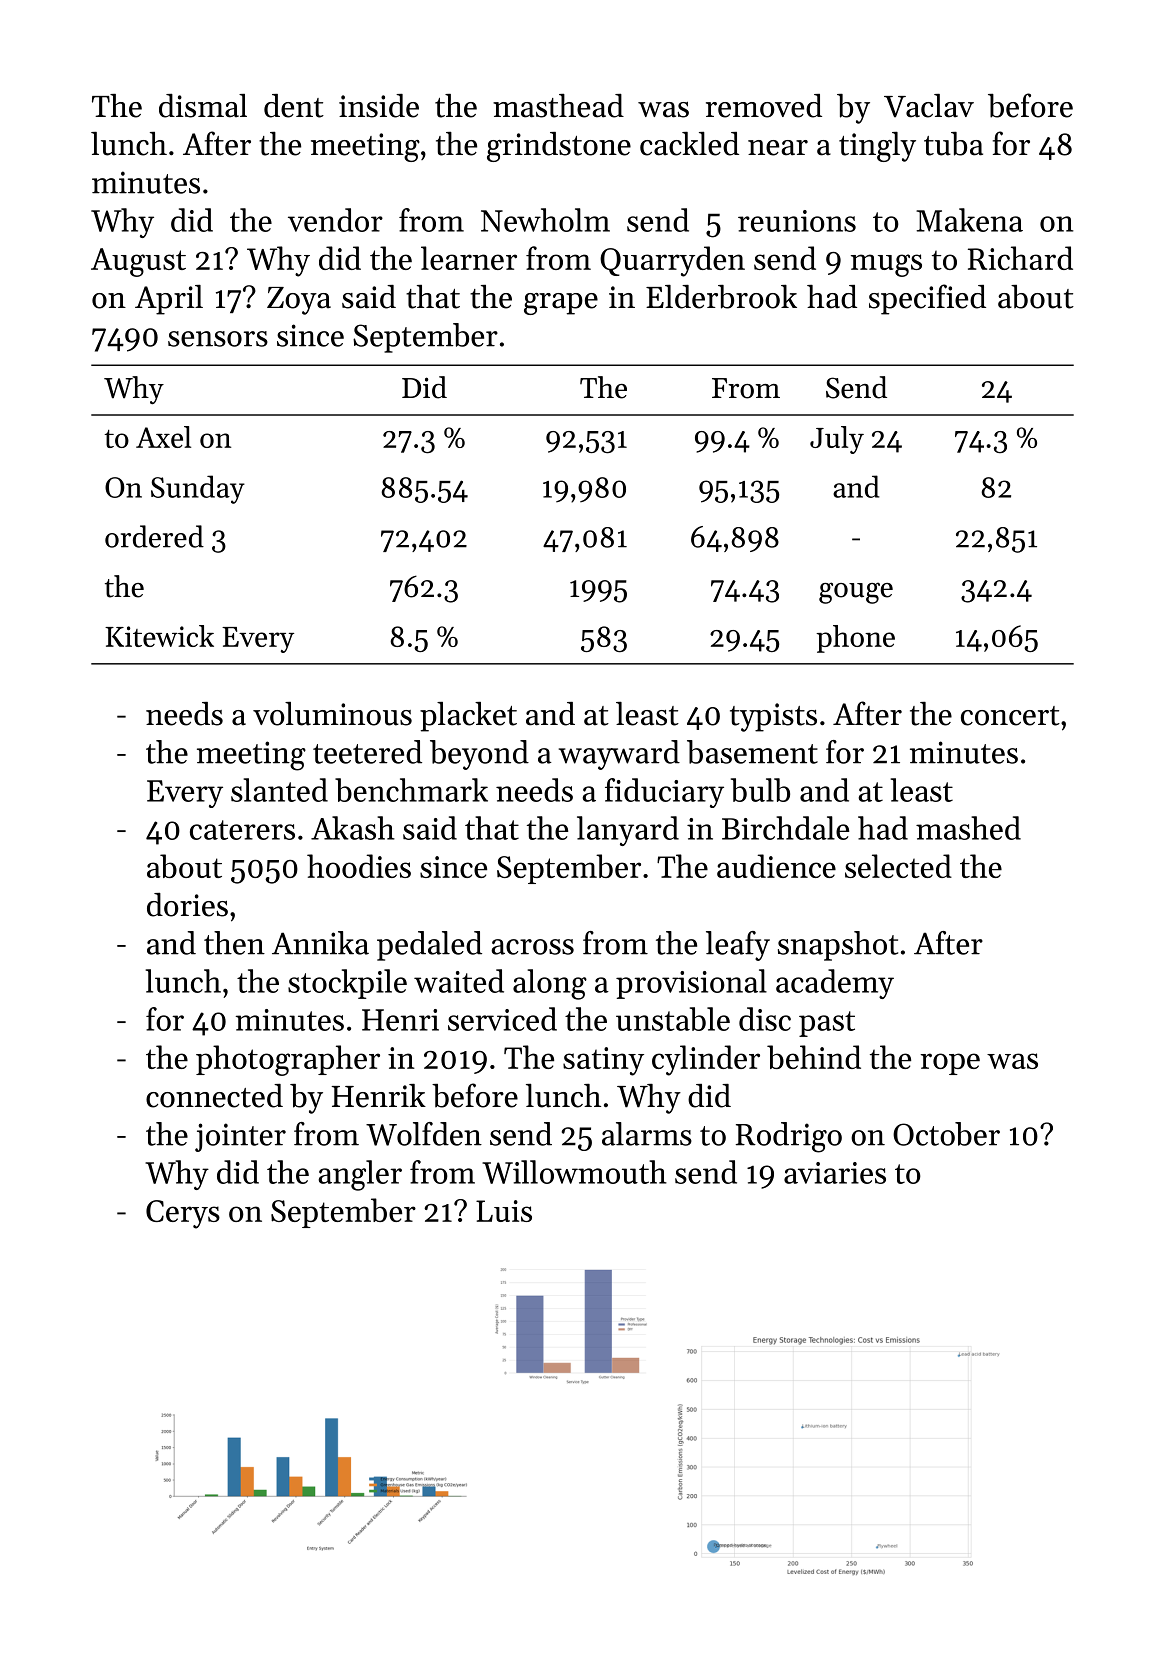  What do you see at coordinates (647, 1134) in the screenshot?
I see `alarms` at bounding box center [647, 1134].
